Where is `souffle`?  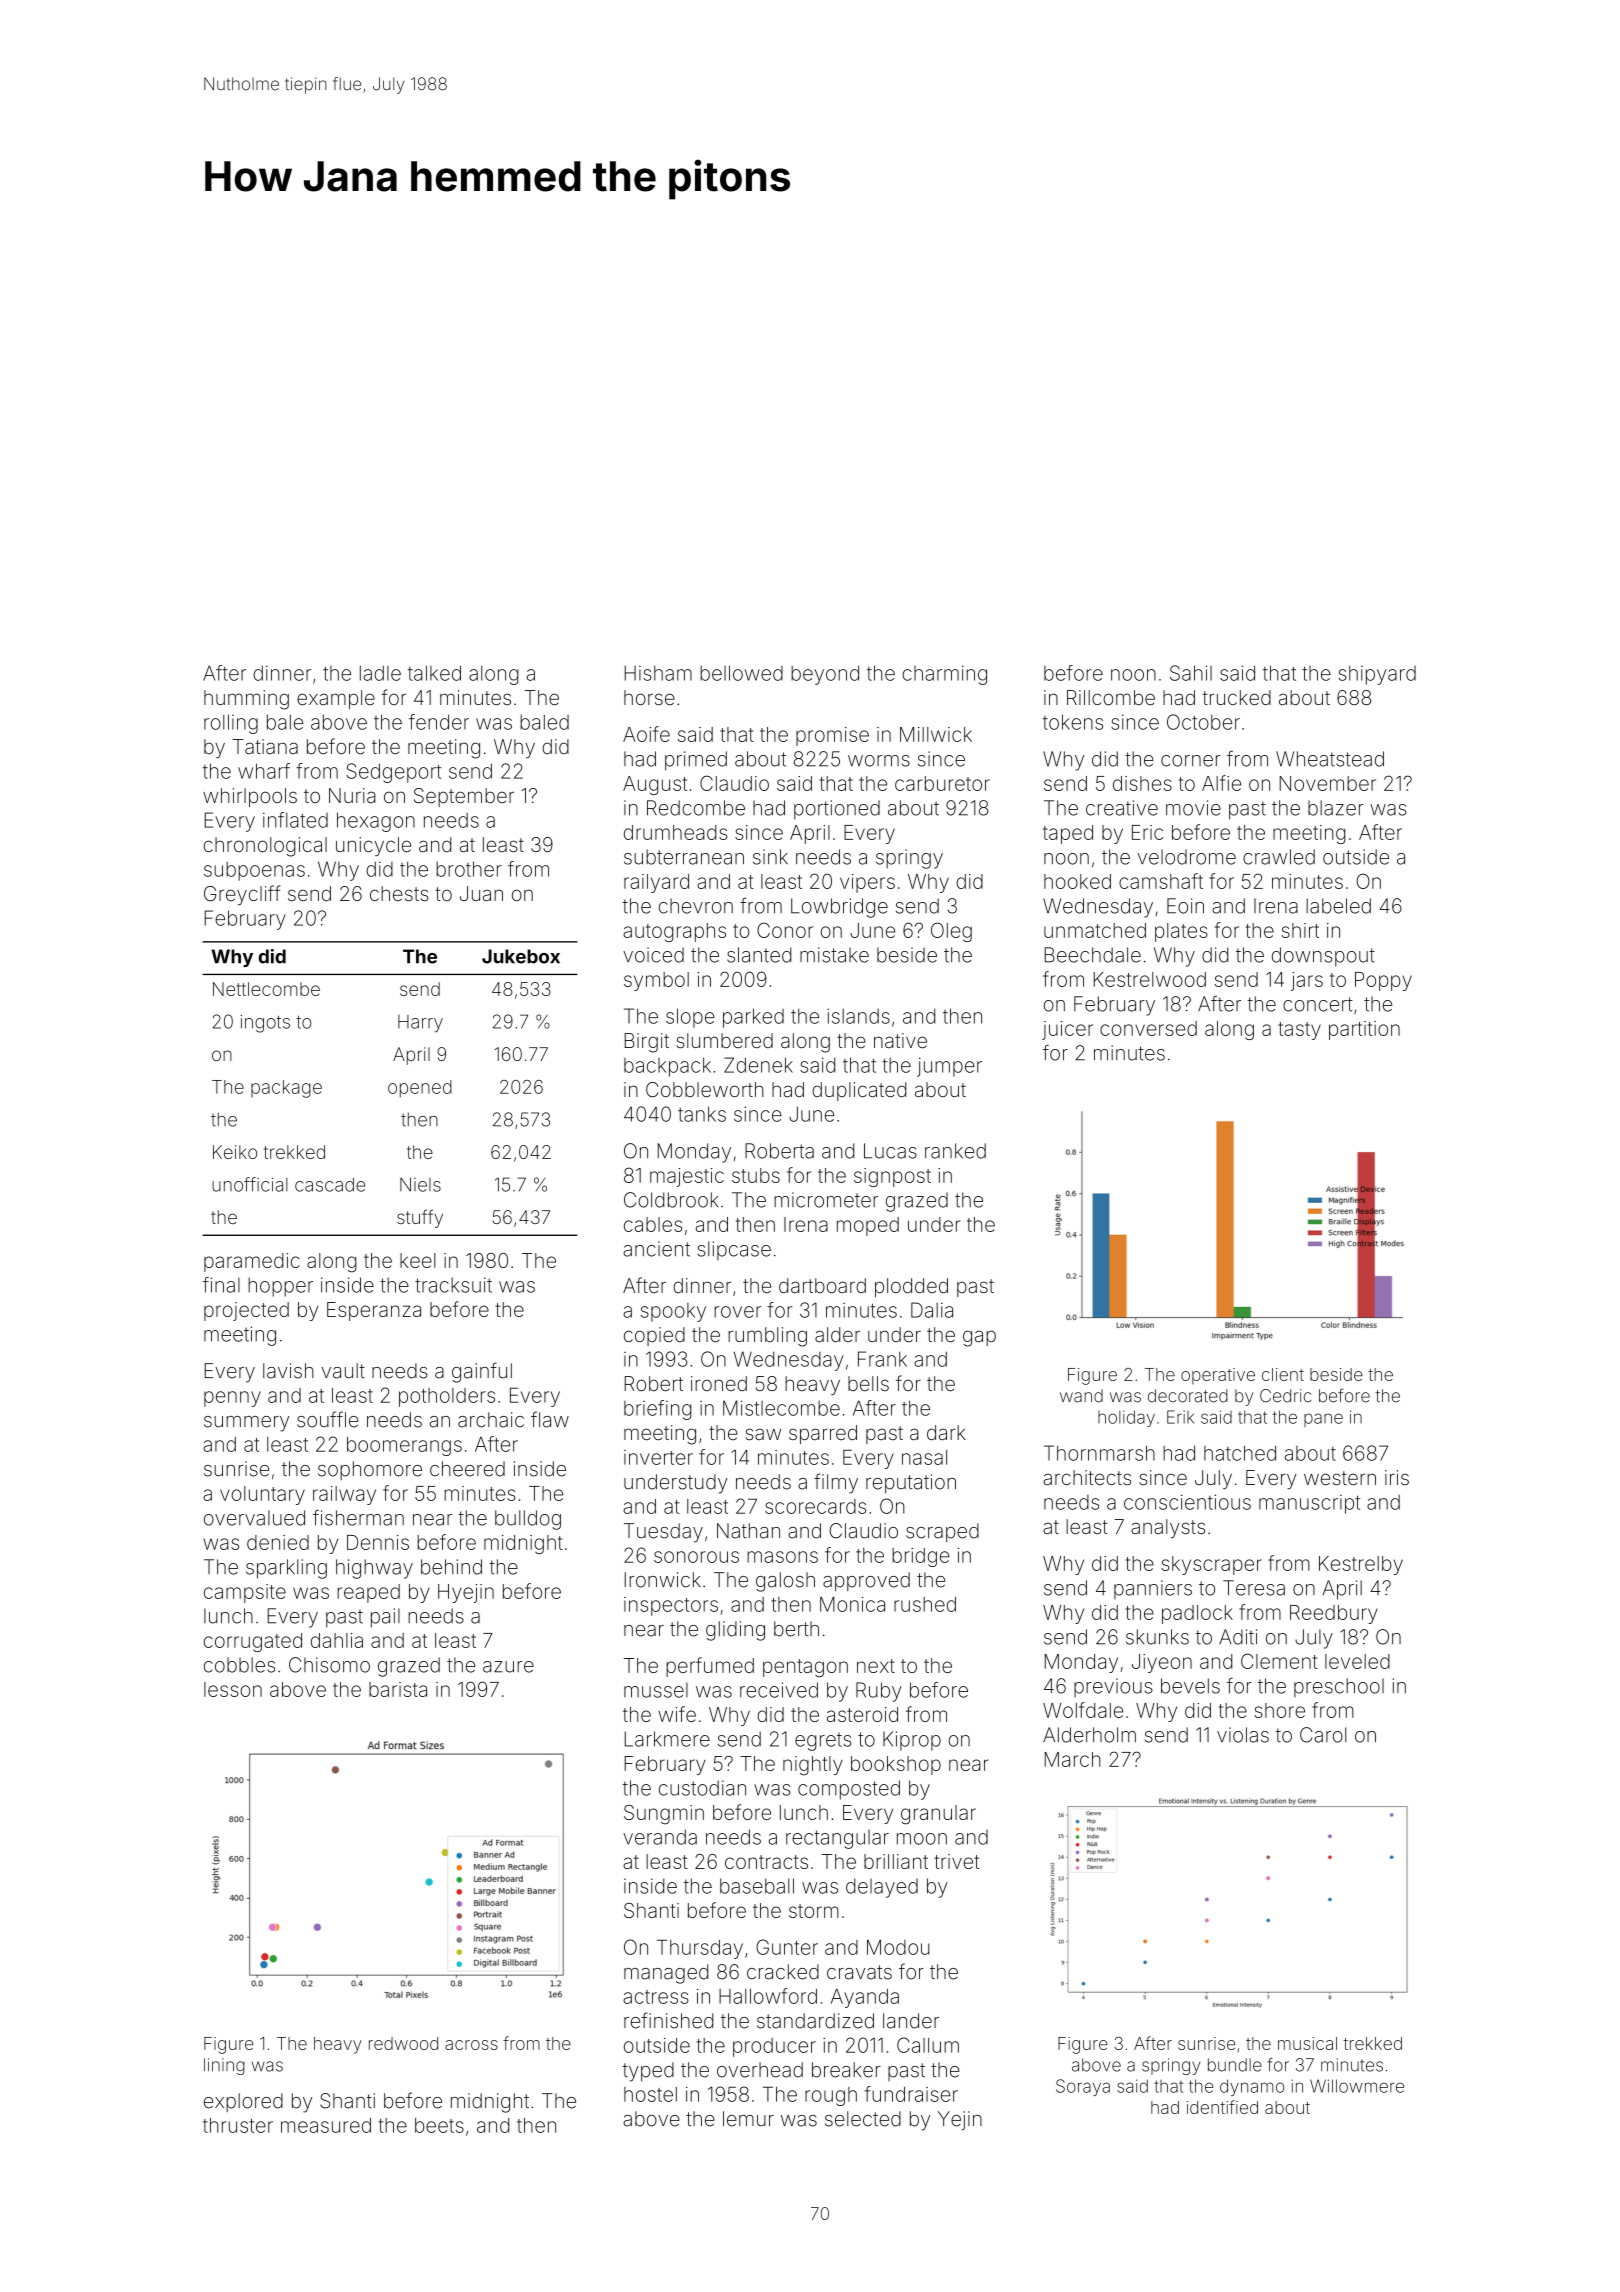
souffle is located at coordinates (328, 1419).
